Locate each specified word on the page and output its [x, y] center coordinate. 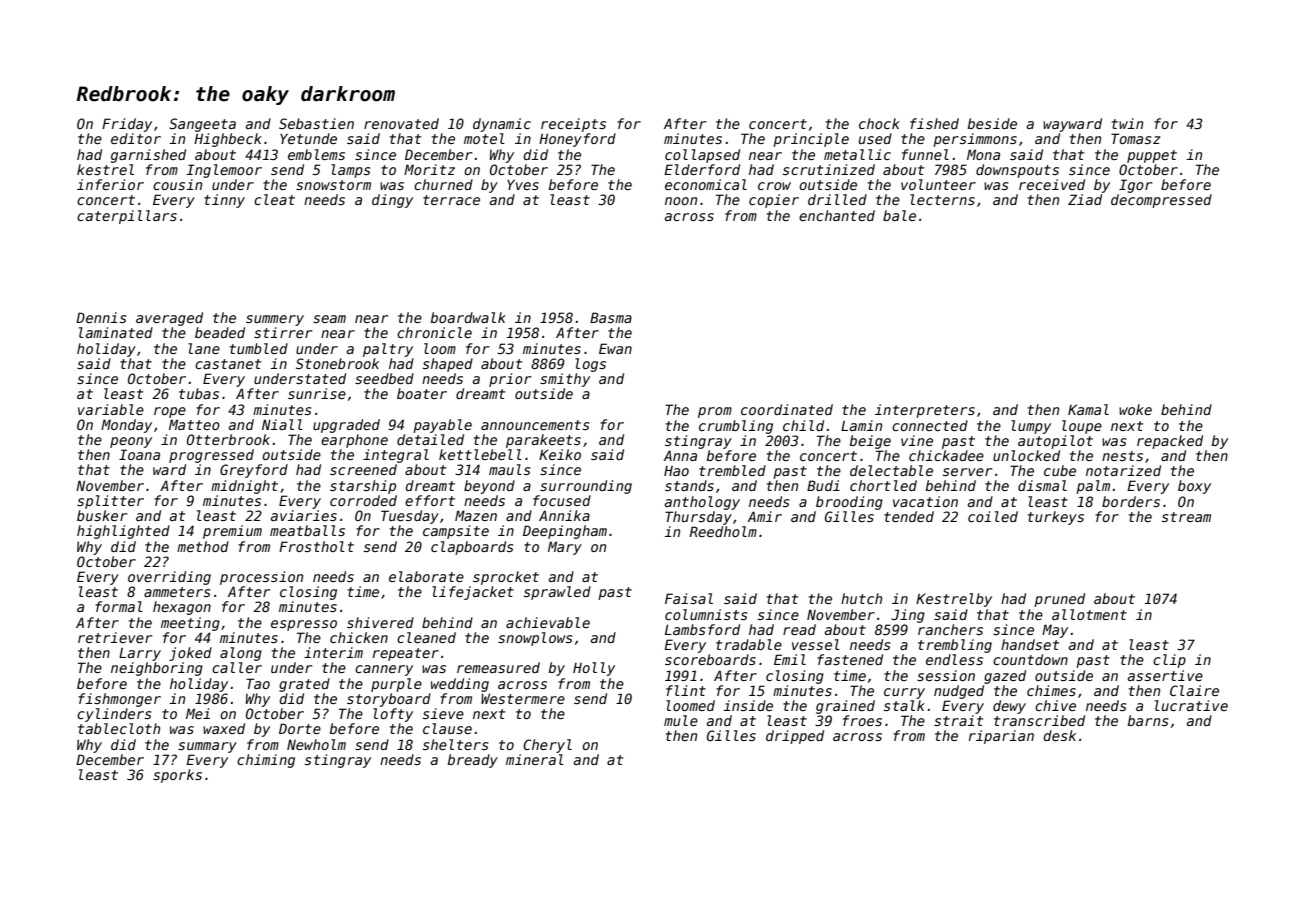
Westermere [523, 698]
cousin [177, 184]
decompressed [1161, 201]
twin [1127, 123]
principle [811, 140]
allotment [1089, 614]
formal [119, 606]
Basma [611, 317]
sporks [177, 776]
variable [111, 409]
